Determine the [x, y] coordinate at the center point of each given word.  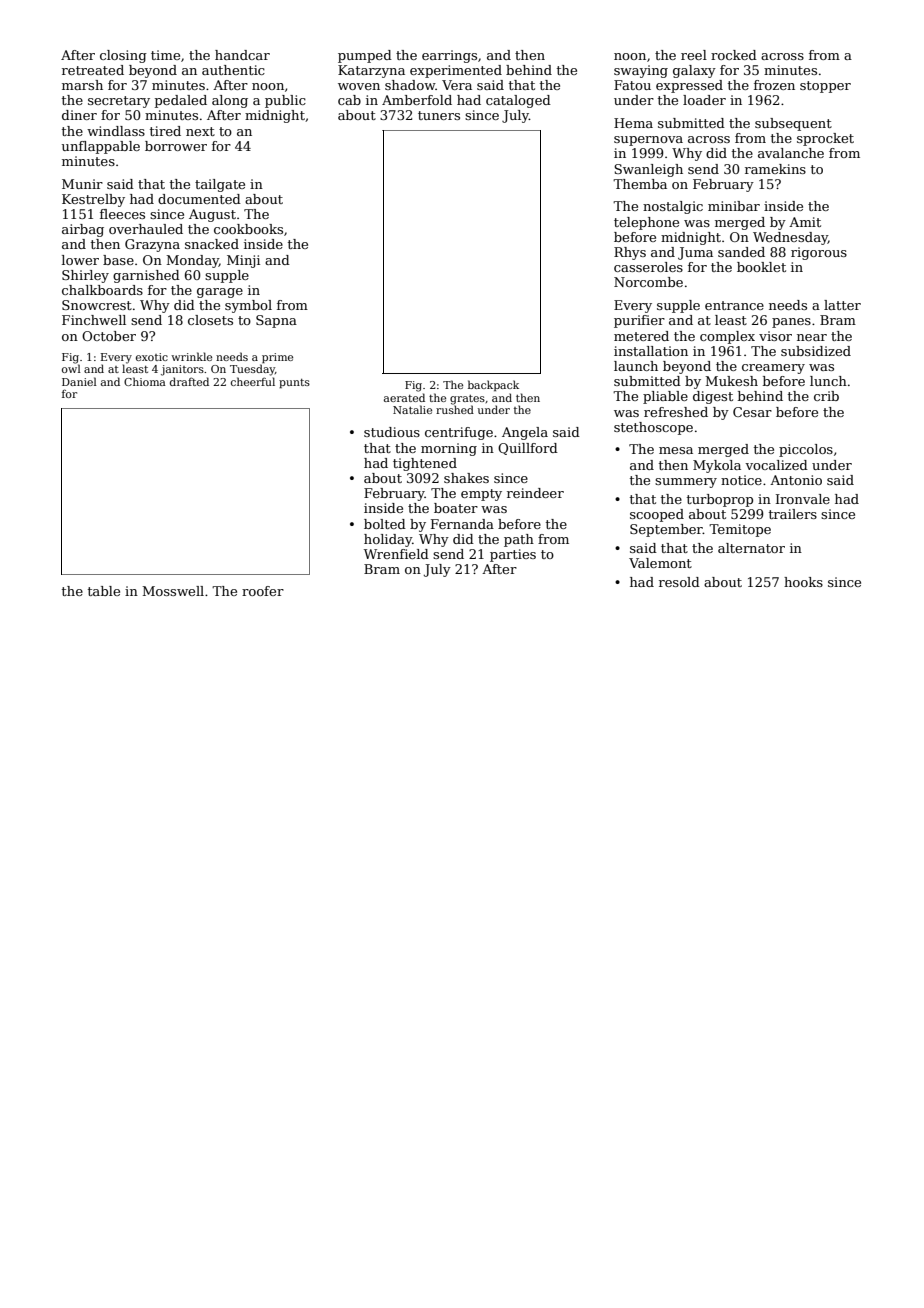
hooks [803, 582]
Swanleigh [648, 170]
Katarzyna [371, 71]
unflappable [101, 147]
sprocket [825, 139]
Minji [243, 261]
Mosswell [173, 591]
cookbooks [248, 229]
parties [513, 555]
